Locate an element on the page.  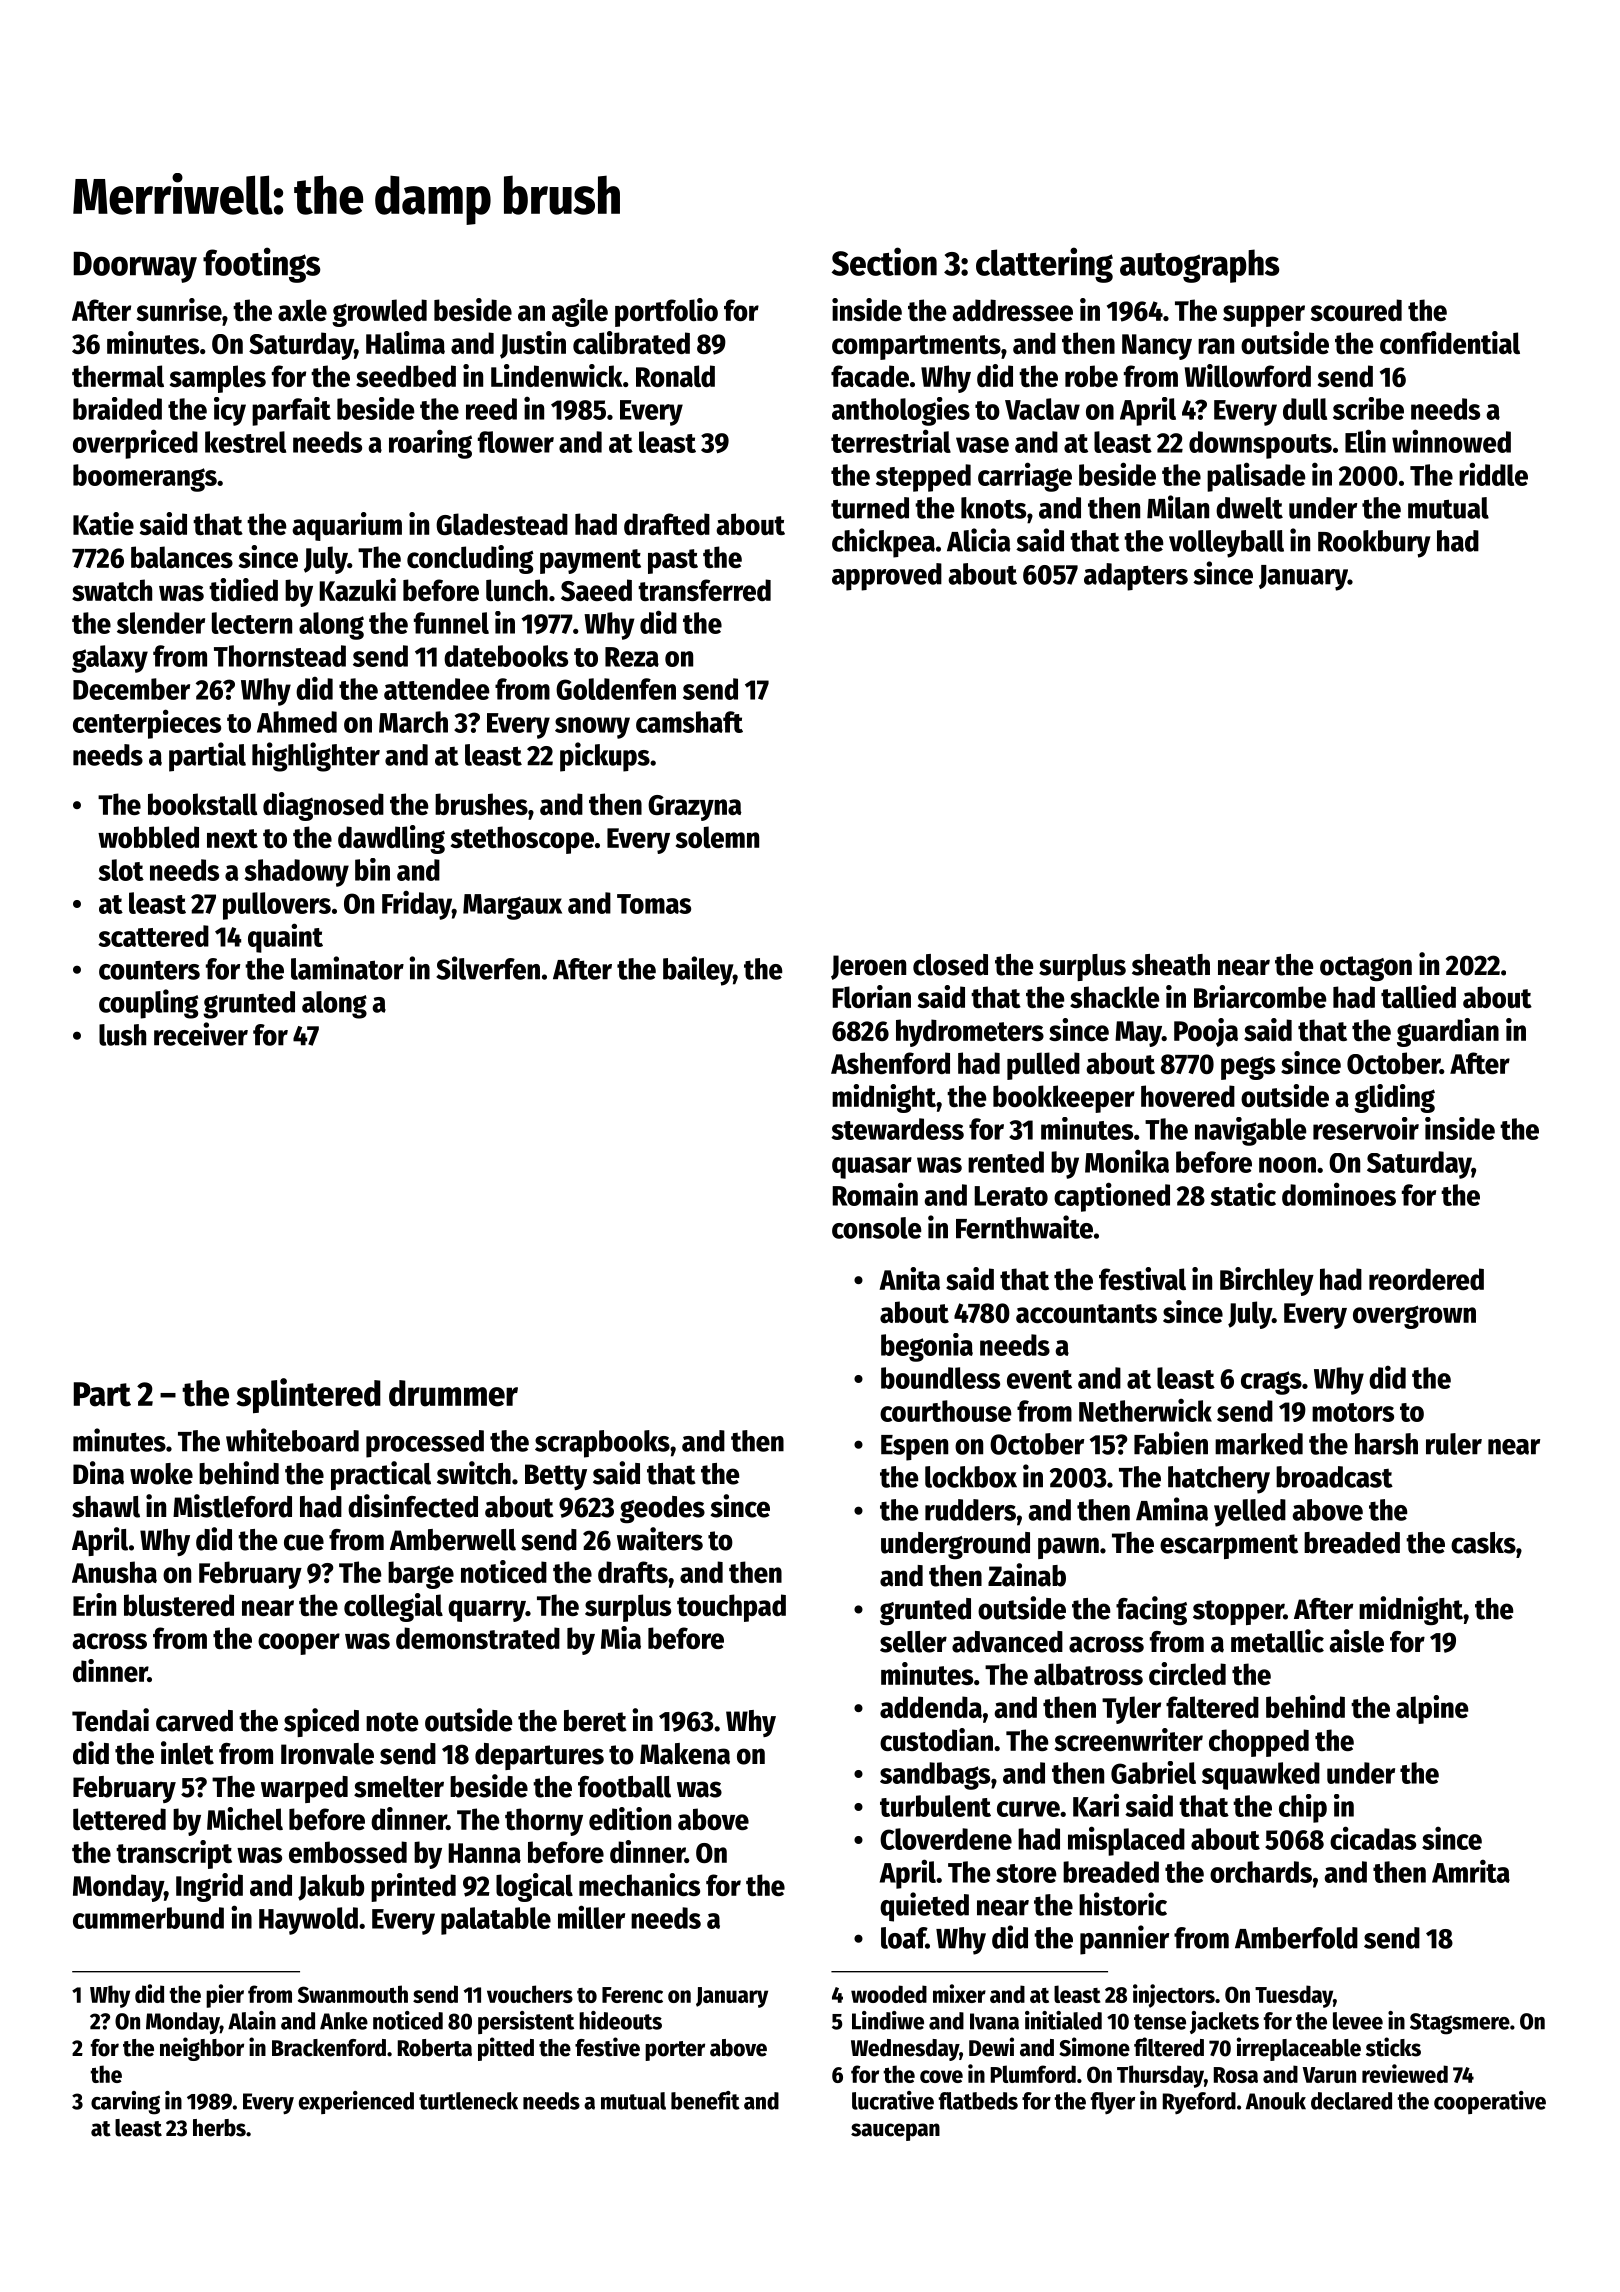
closed is located at coordinates (950, 965).
